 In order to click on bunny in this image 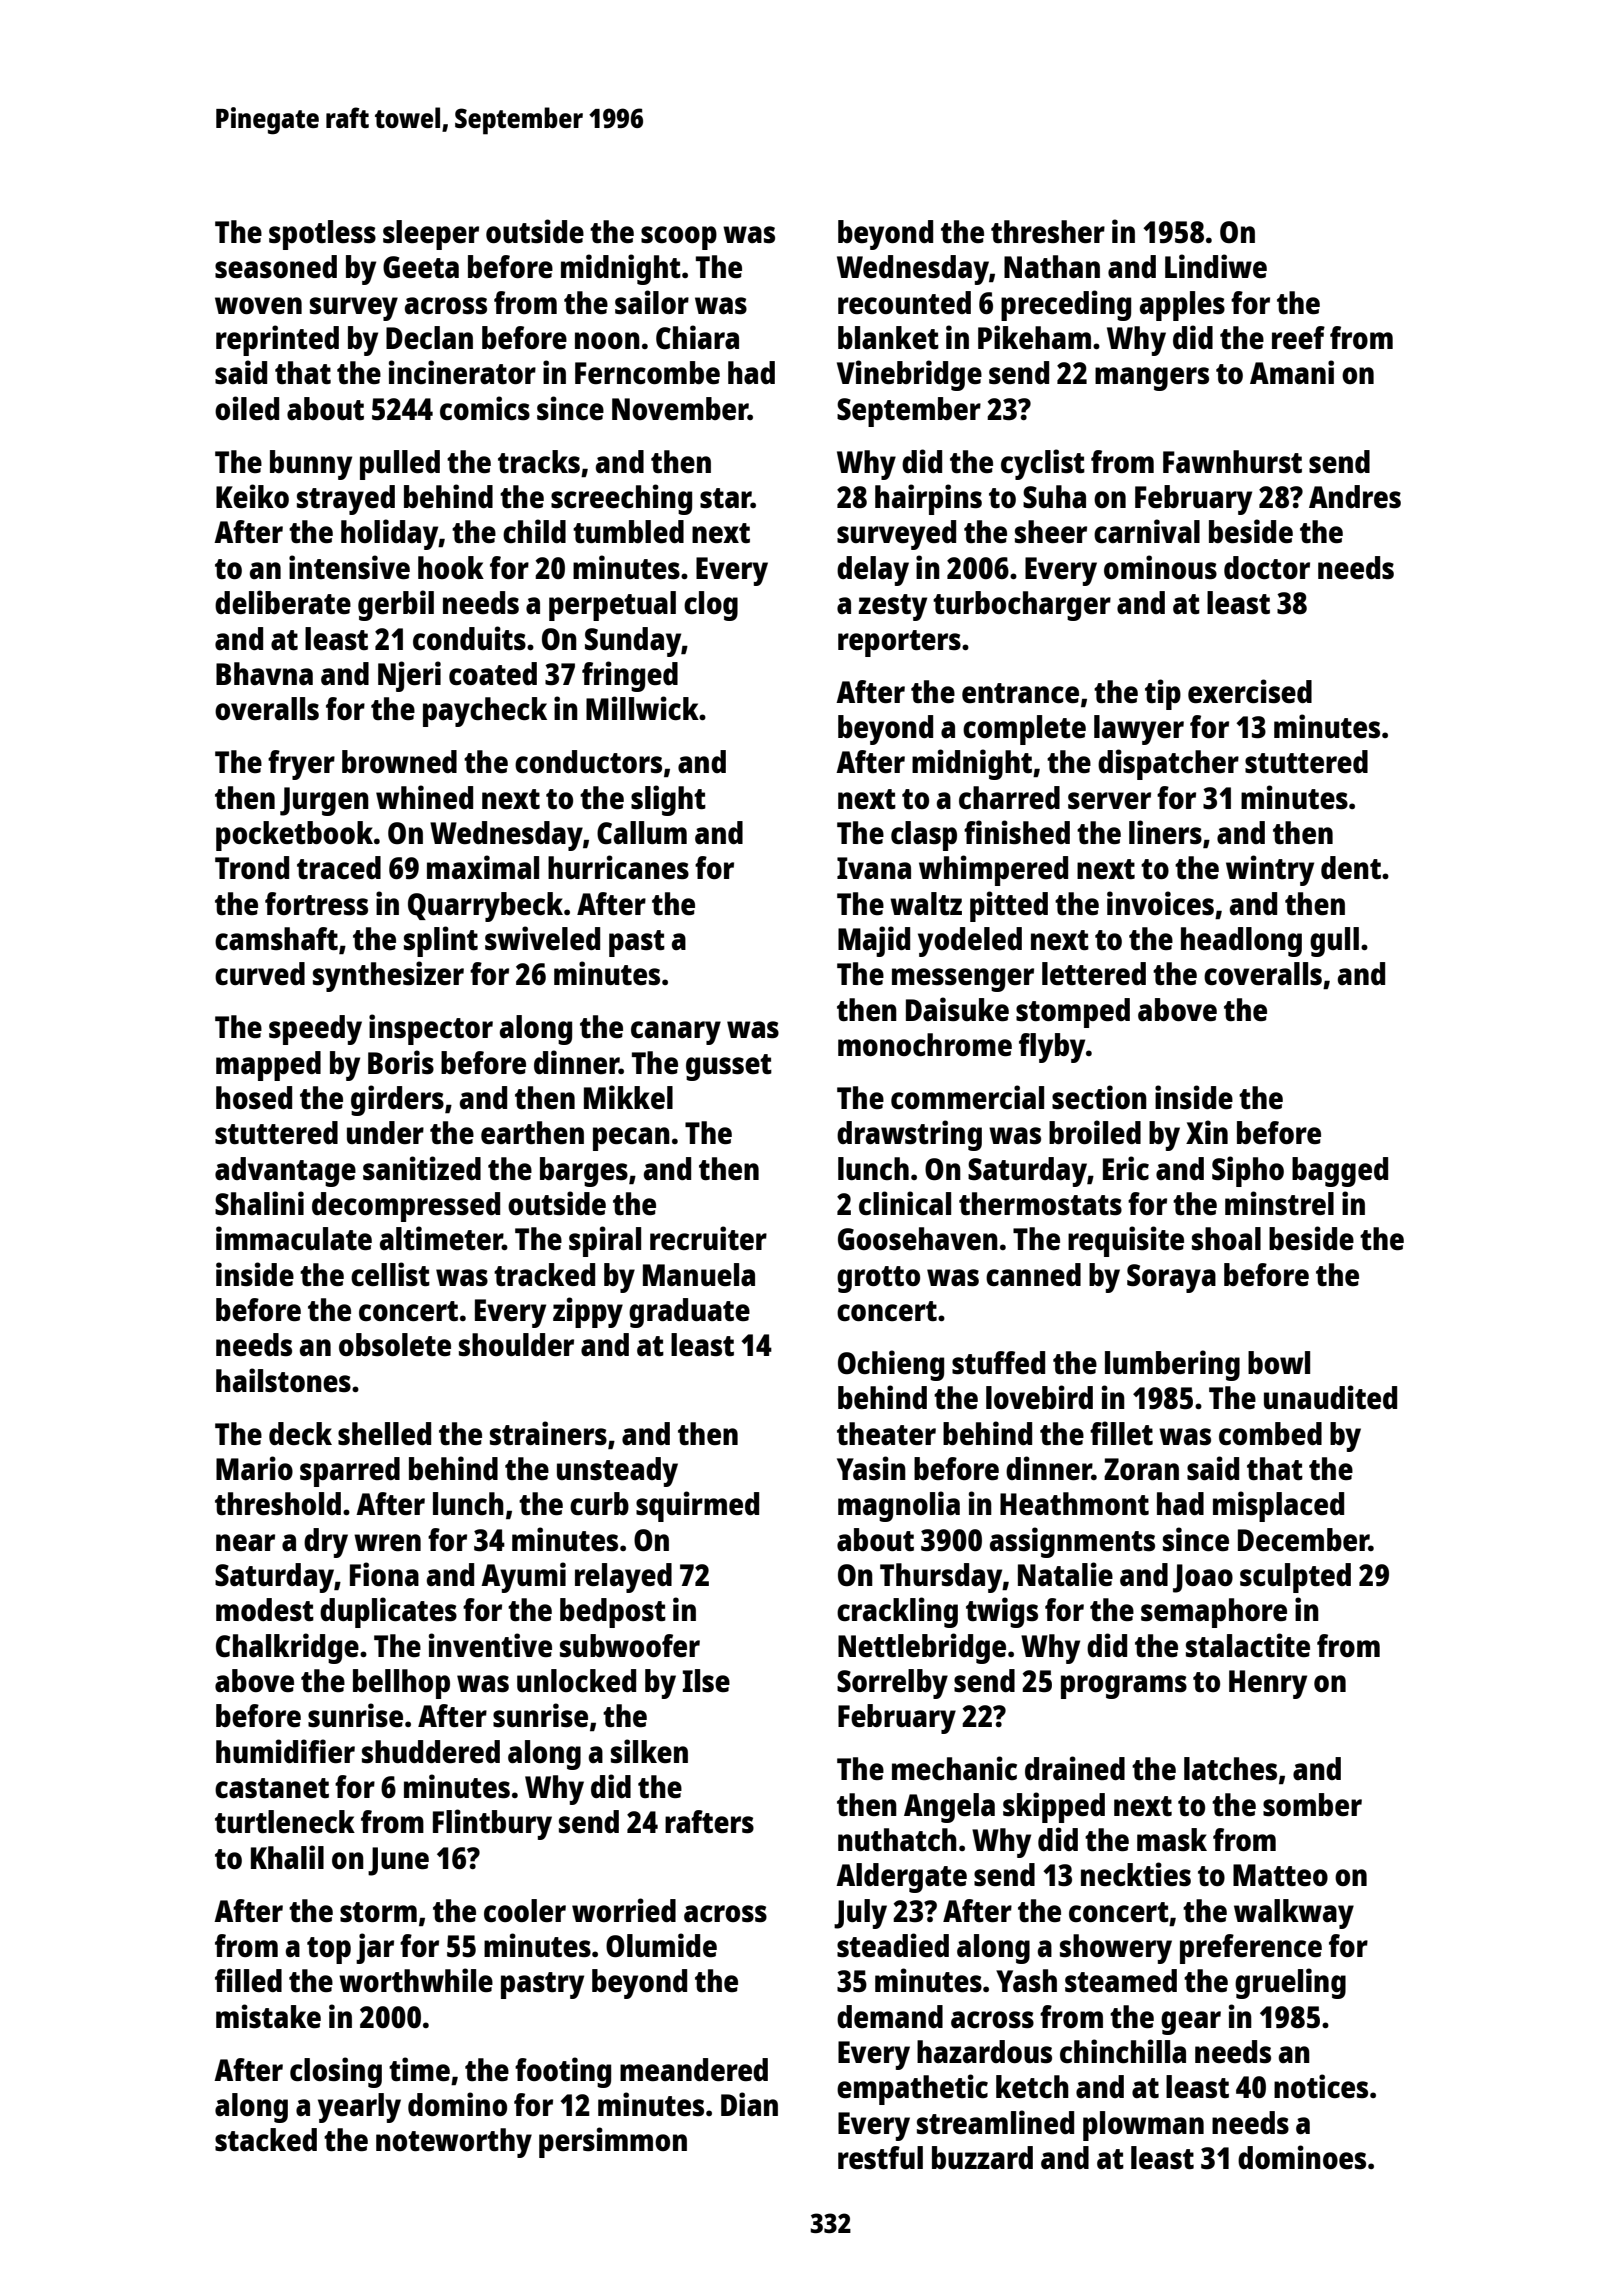, I will do `click(311, 465)`.
